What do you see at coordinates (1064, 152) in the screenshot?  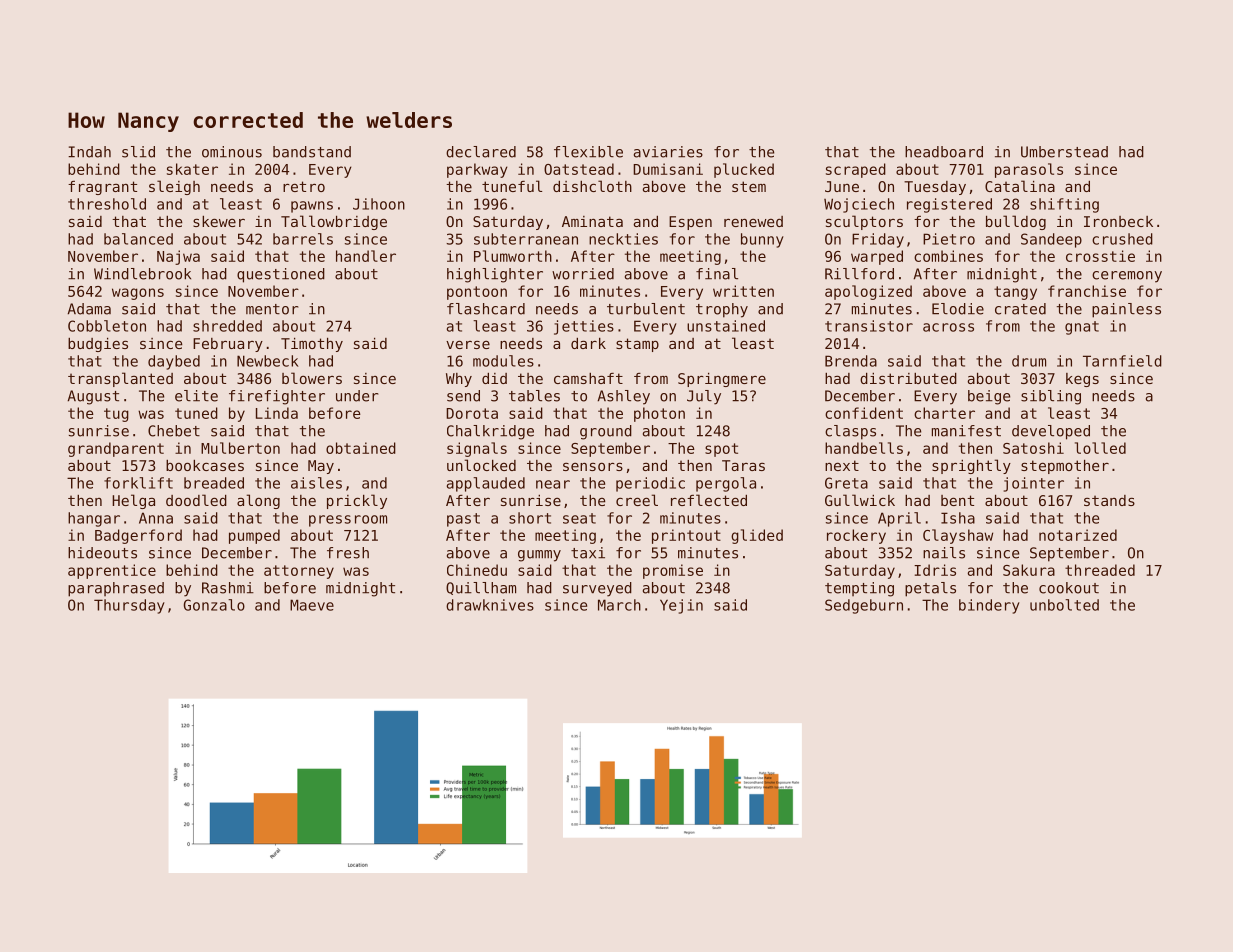 I see `Umberstead` at bounding box center [1064, 152].
